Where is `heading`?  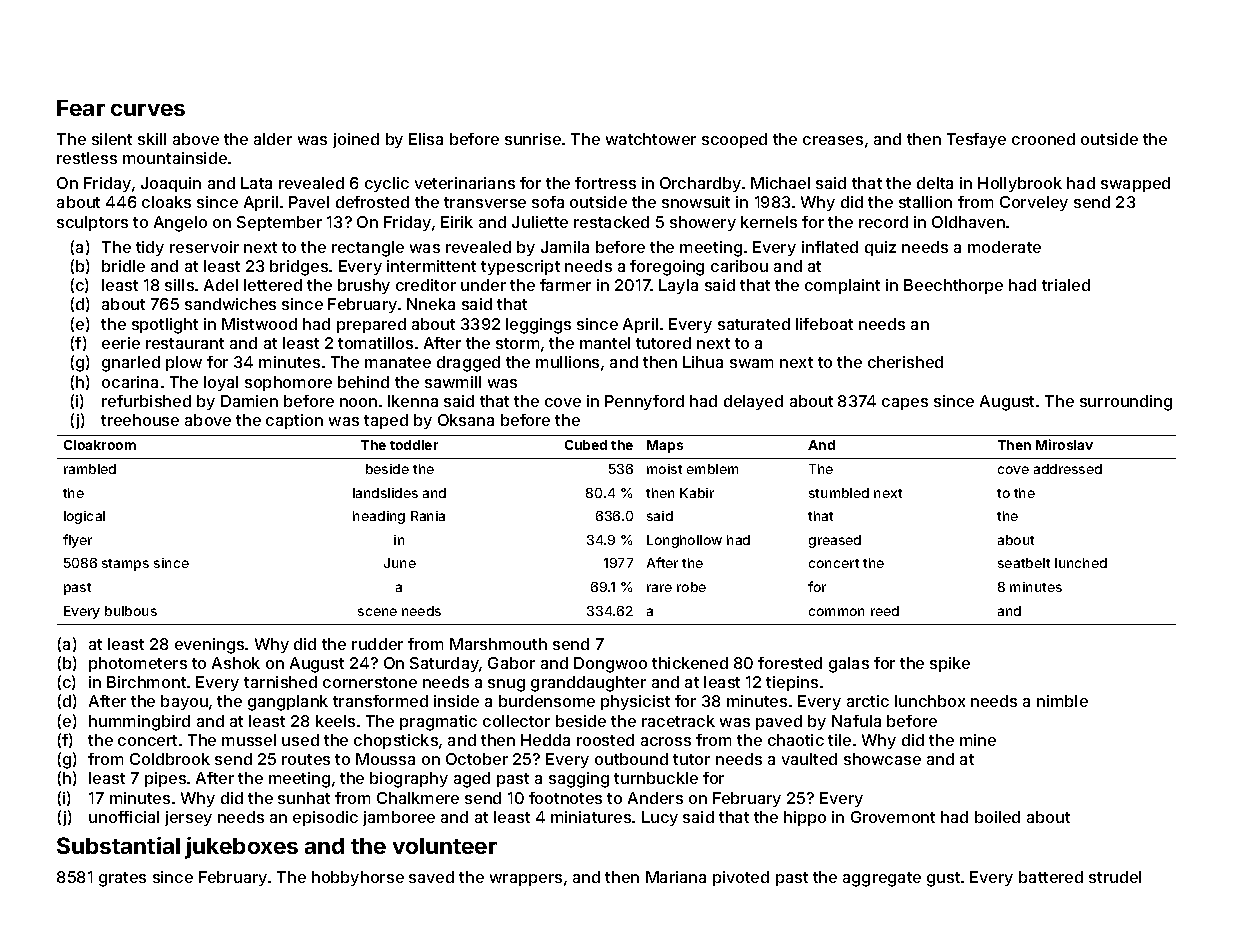
heading is located at coordinates (379, 517).
